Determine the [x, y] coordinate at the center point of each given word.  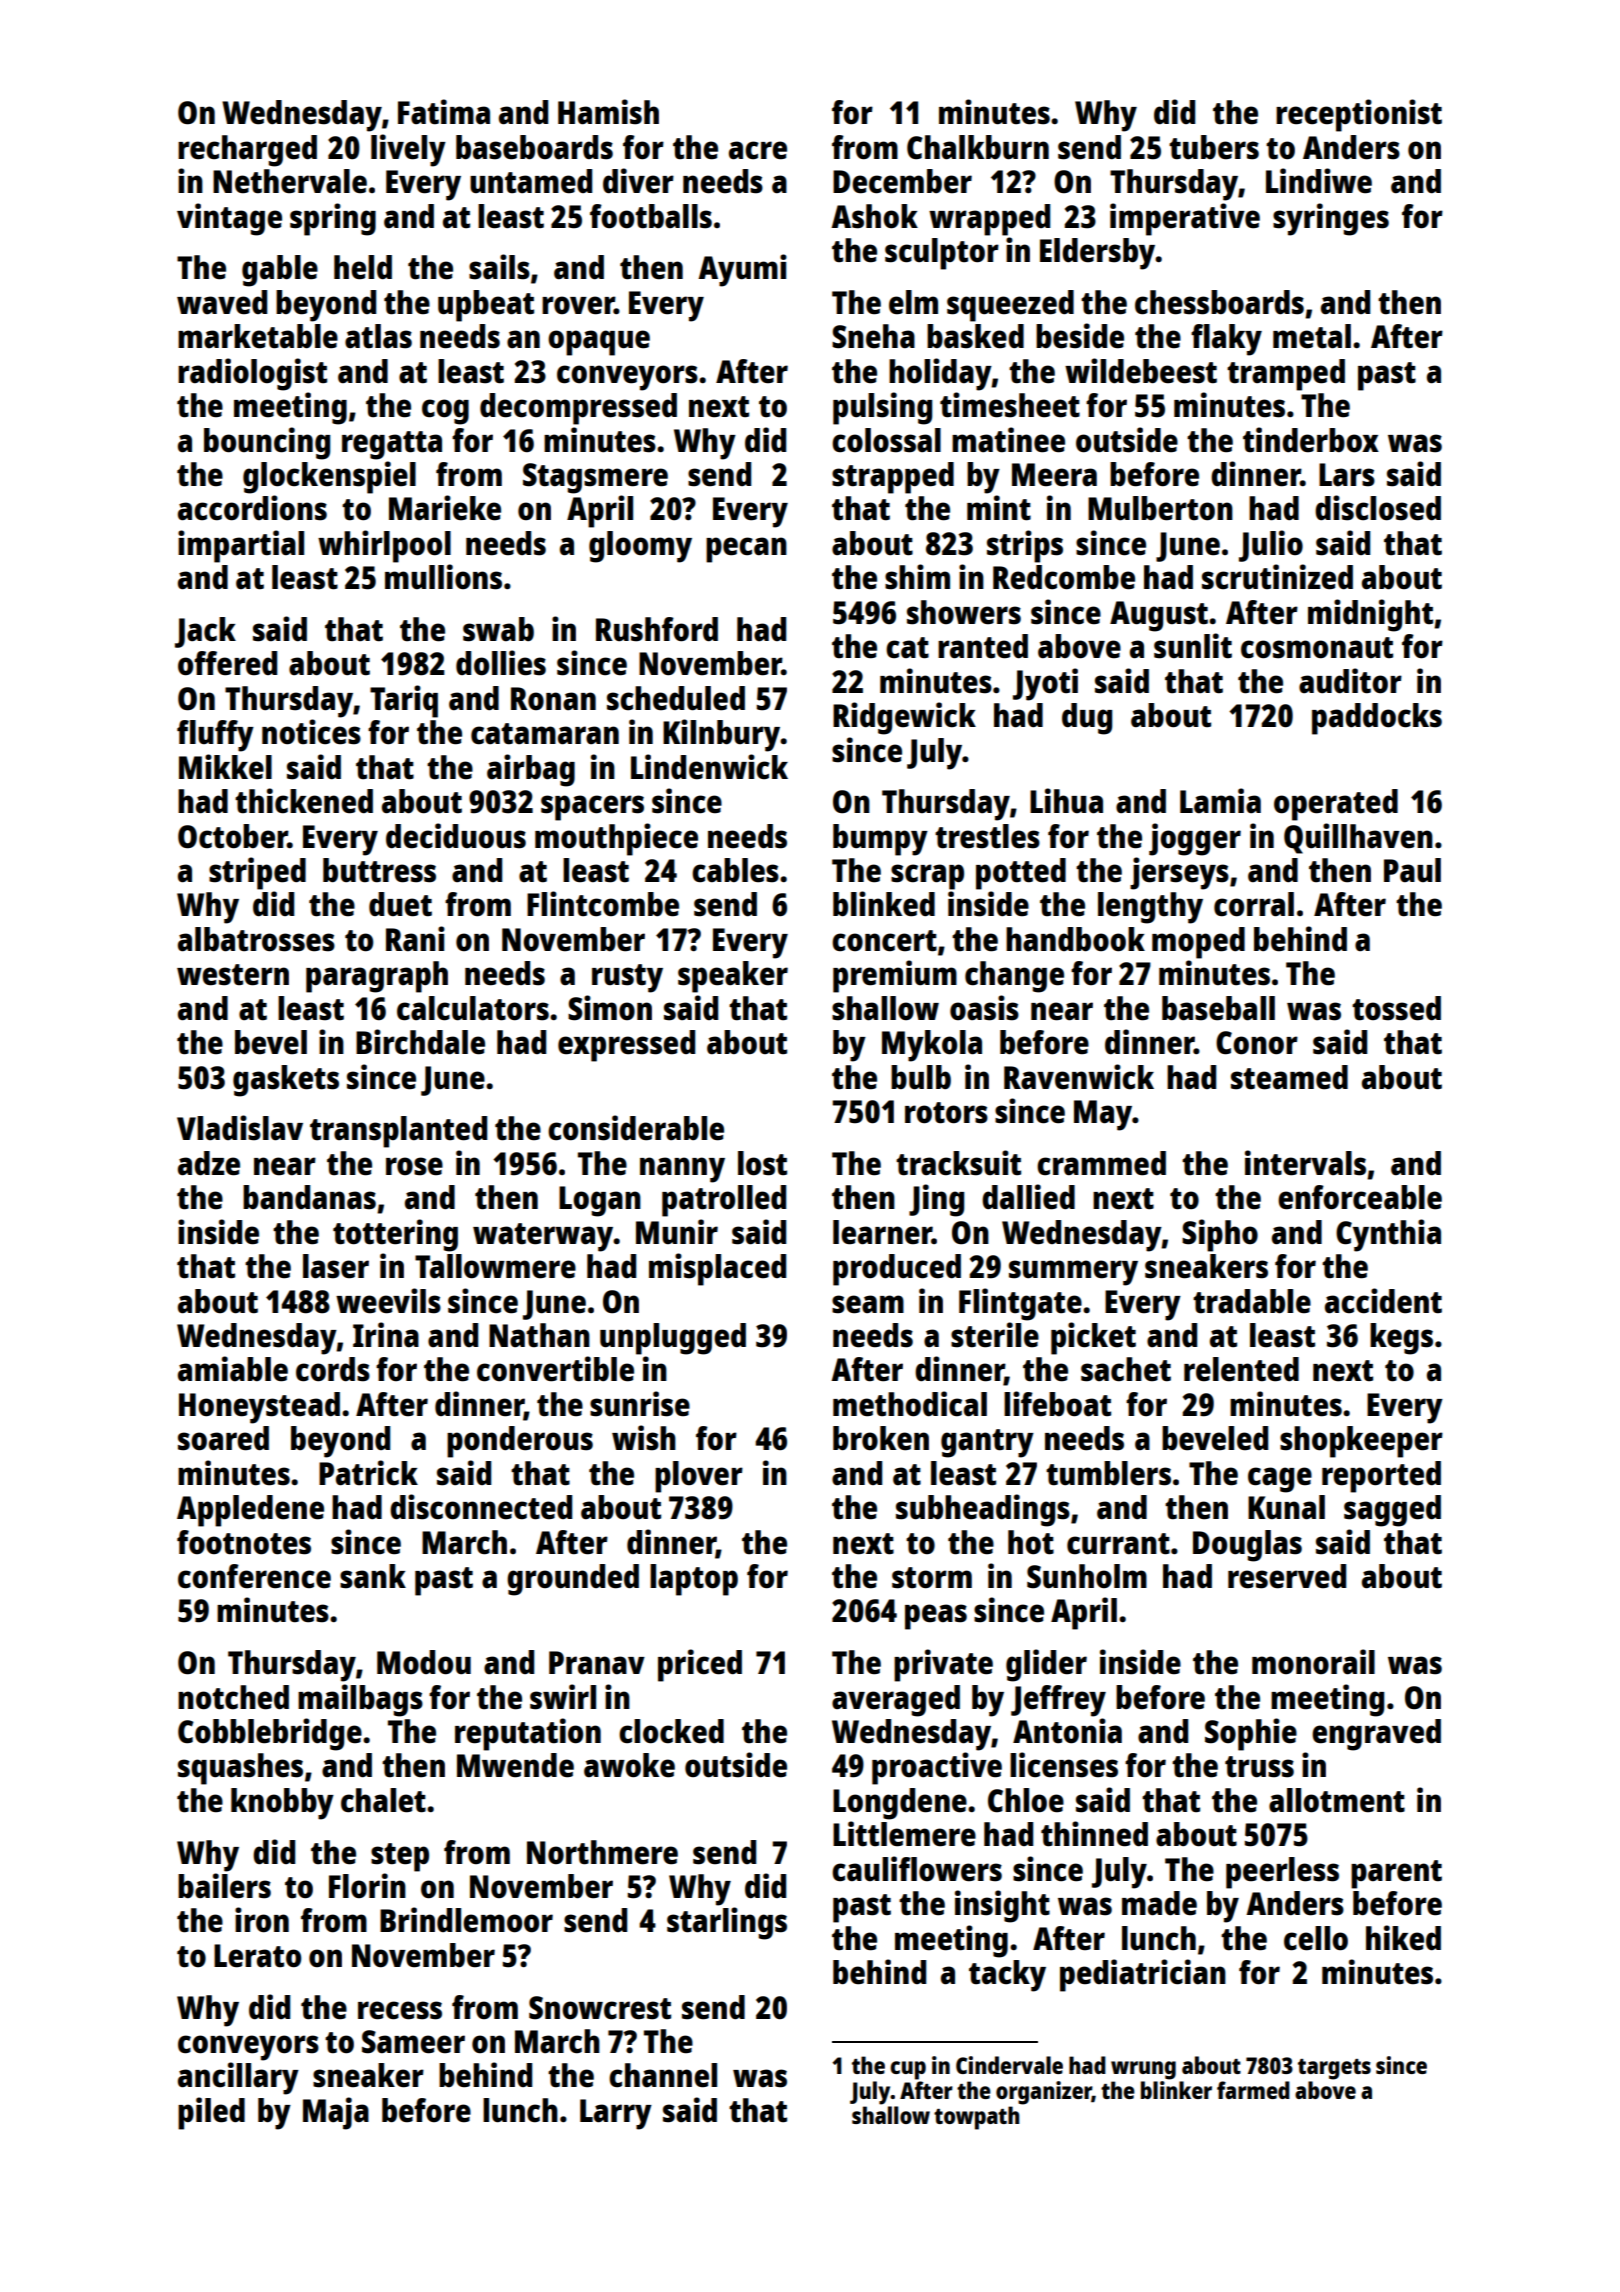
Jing [936, 1200]
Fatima [444, 112]
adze [209, 1163]
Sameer [413, 2042]
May [1103, 1115]
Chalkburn [978, 147]
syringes [1331, 219]
